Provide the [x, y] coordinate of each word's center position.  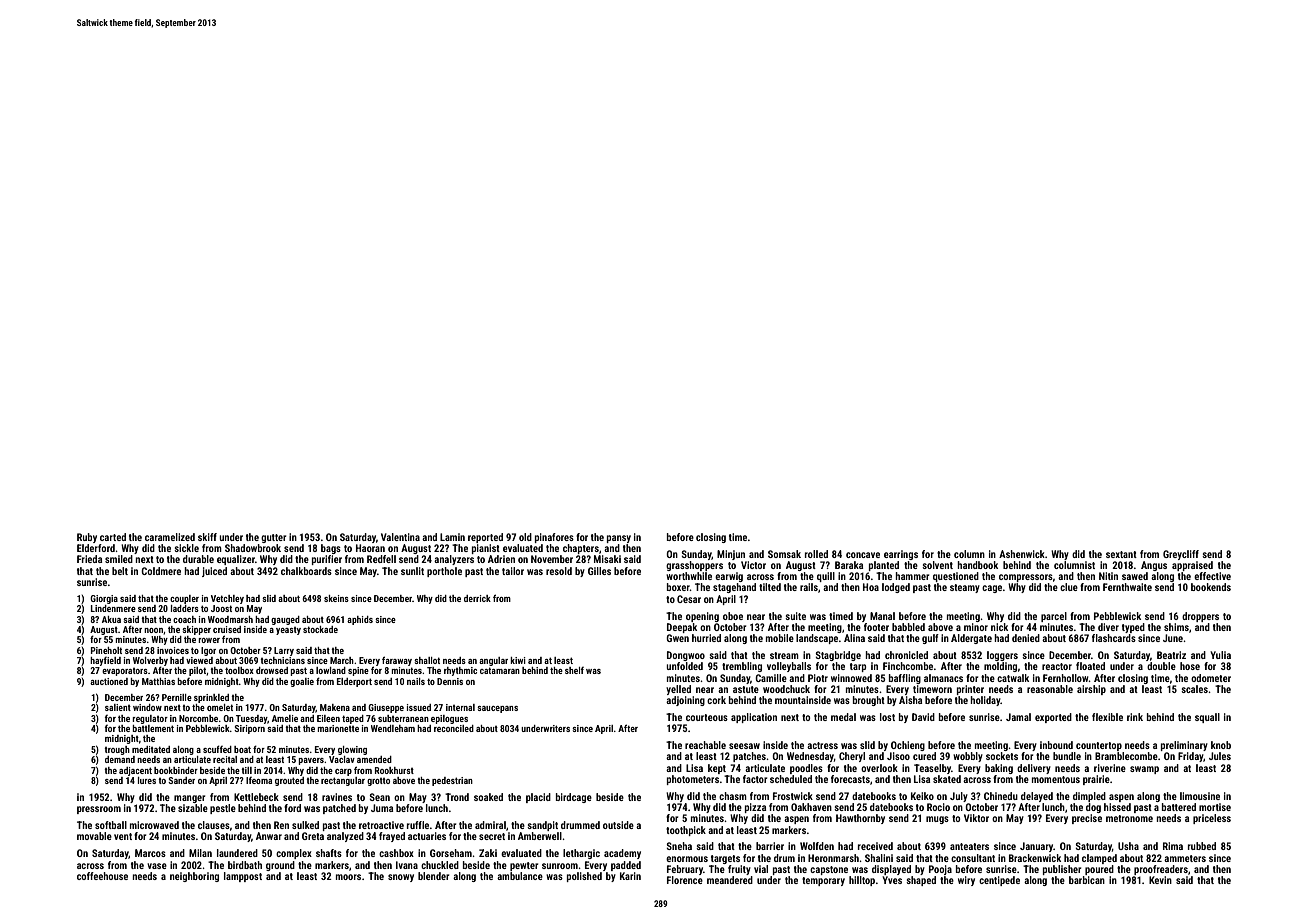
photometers [693, 780]
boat [242, 749]
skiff [207, 537]
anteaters [969, 846]
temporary [823, 881]
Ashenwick [1022, 554]
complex [294, 854]
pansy [619, 539]
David [923, 717]
